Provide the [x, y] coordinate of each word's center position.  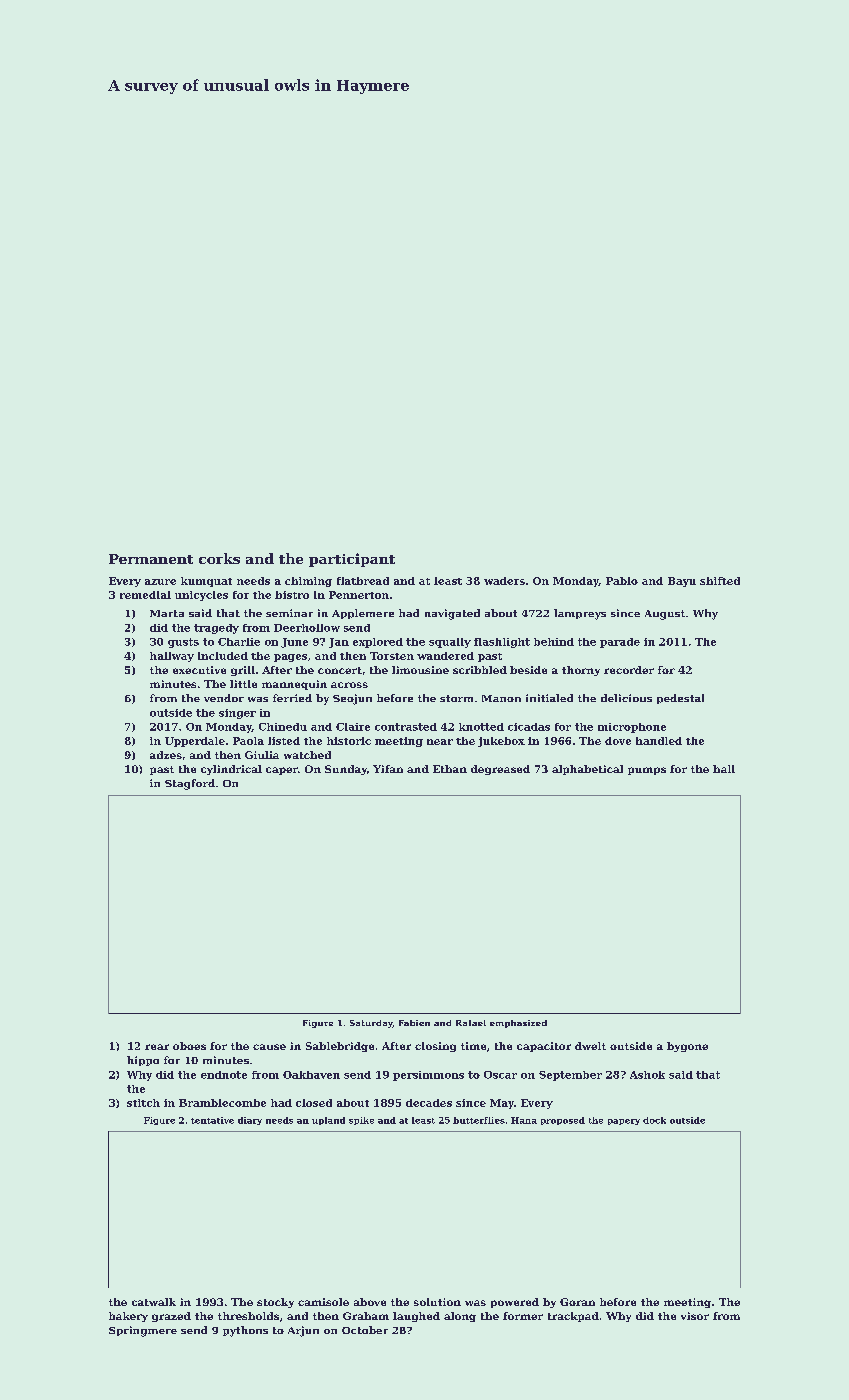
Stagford [190, 784]
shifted [720, 581]
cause [269, 1047]
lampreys [580, 614]
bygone [687, 1047]
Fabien [414, 1023]
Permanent [151, 559]
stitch [143, 1103]
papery [624, 1122]
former [523, 1316]
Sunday [346, 770]
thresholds [248, 1316]
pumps [647, 771]
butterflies [479, 1120]
